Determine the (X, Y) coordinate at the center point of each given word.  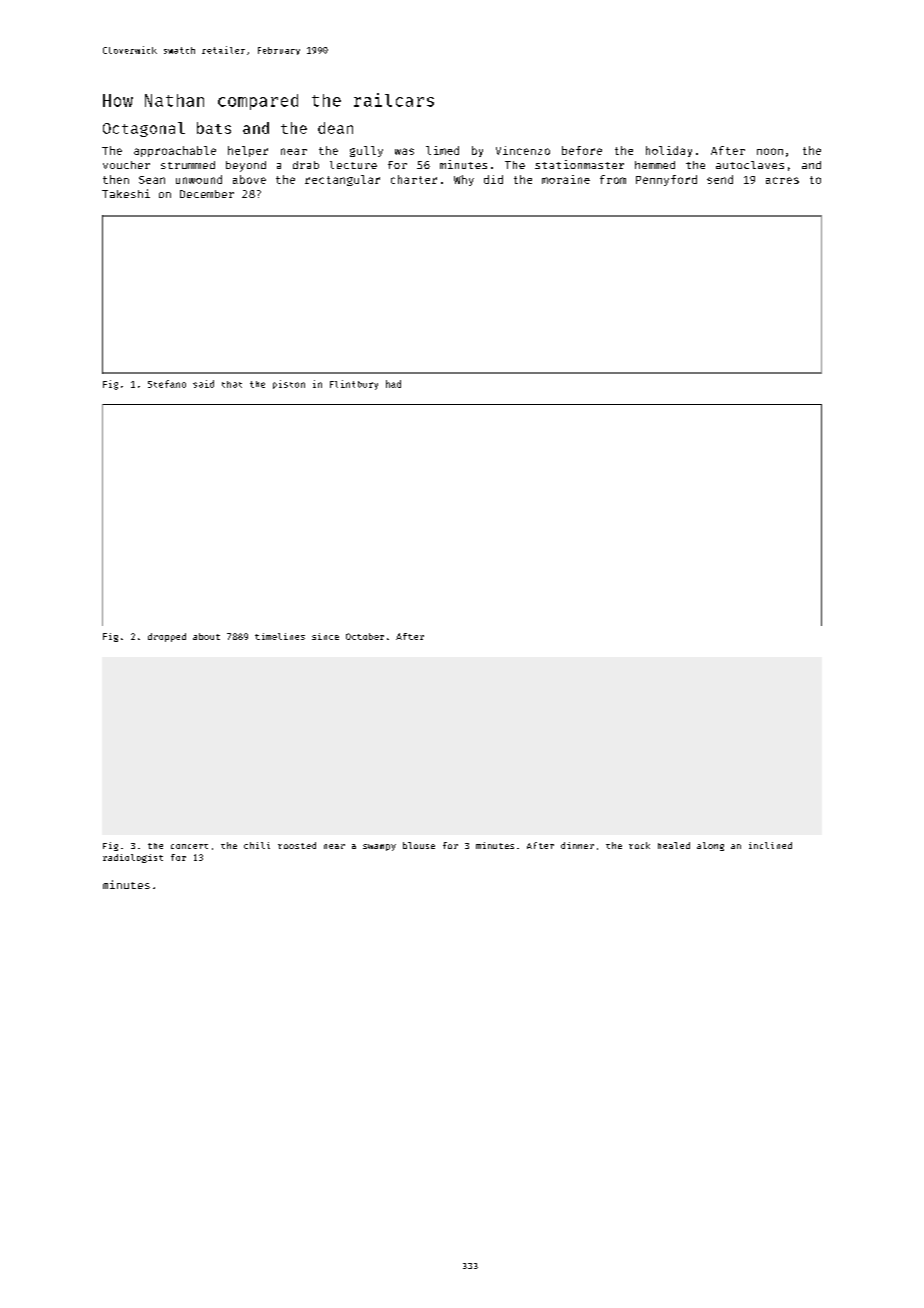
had (393, 384)
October (365, 636)
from (613, 179)
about (206, 636)
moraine (566, 179)
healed (674, 845)
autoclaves (750, 165)
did (493, 179)
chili (257, 845)
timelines (280, 636)
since (325, 636)
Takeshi (126, 193)
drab (306, 165)
